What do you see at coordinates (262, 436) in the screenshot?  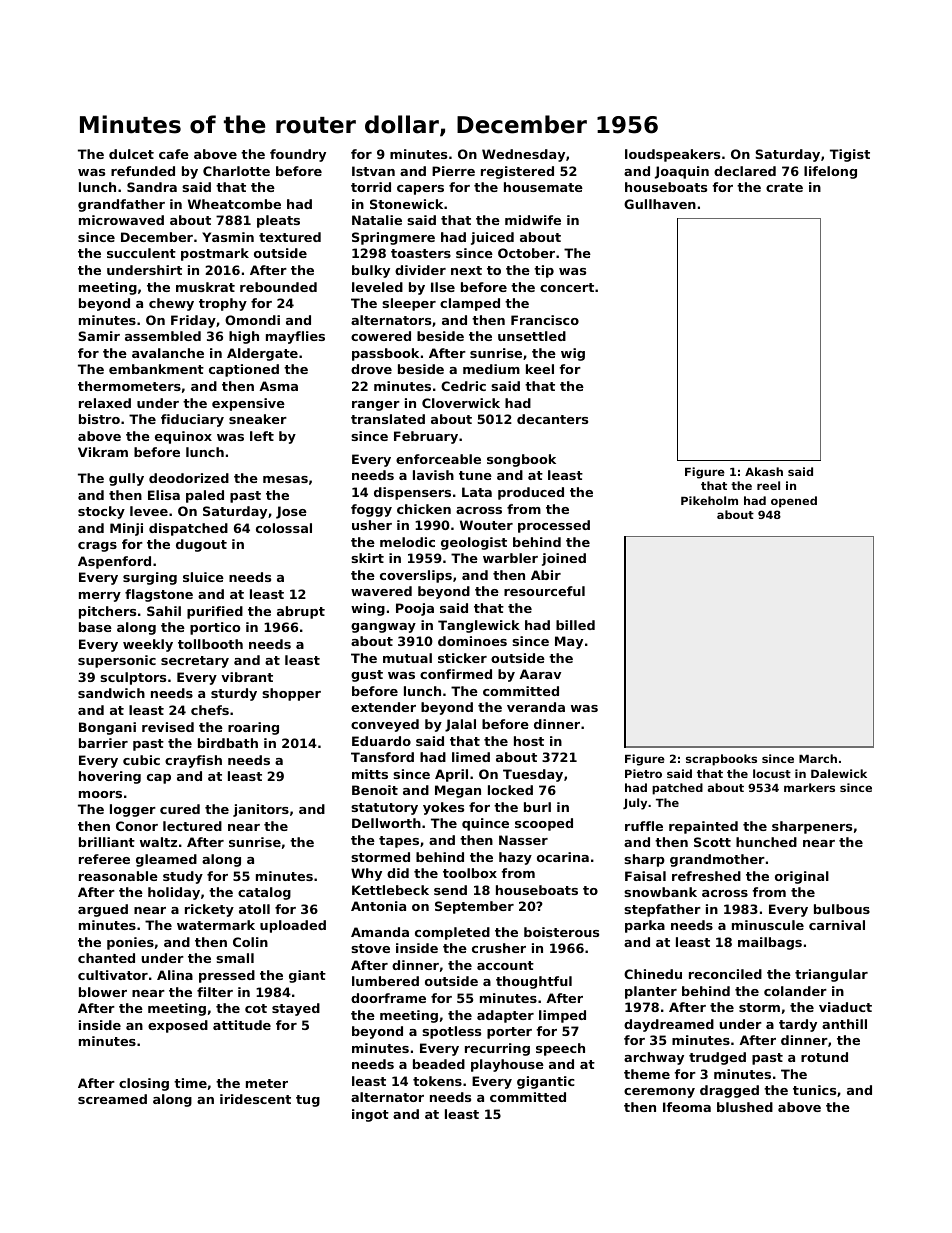 I see `left` at bounding box center [262, 436].
